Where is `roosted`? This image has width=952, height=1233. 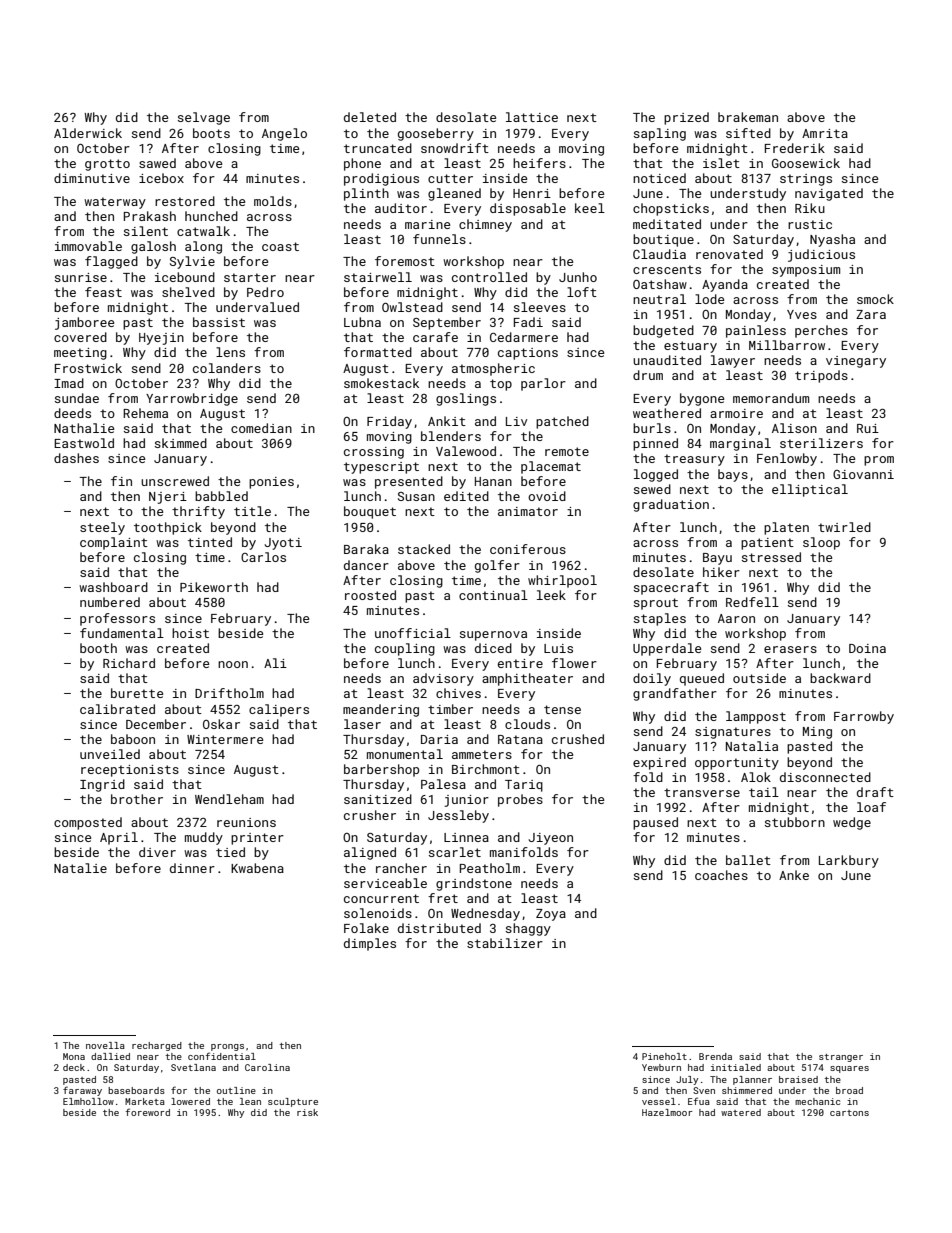
roosted is located at coordinates (370, 595).
